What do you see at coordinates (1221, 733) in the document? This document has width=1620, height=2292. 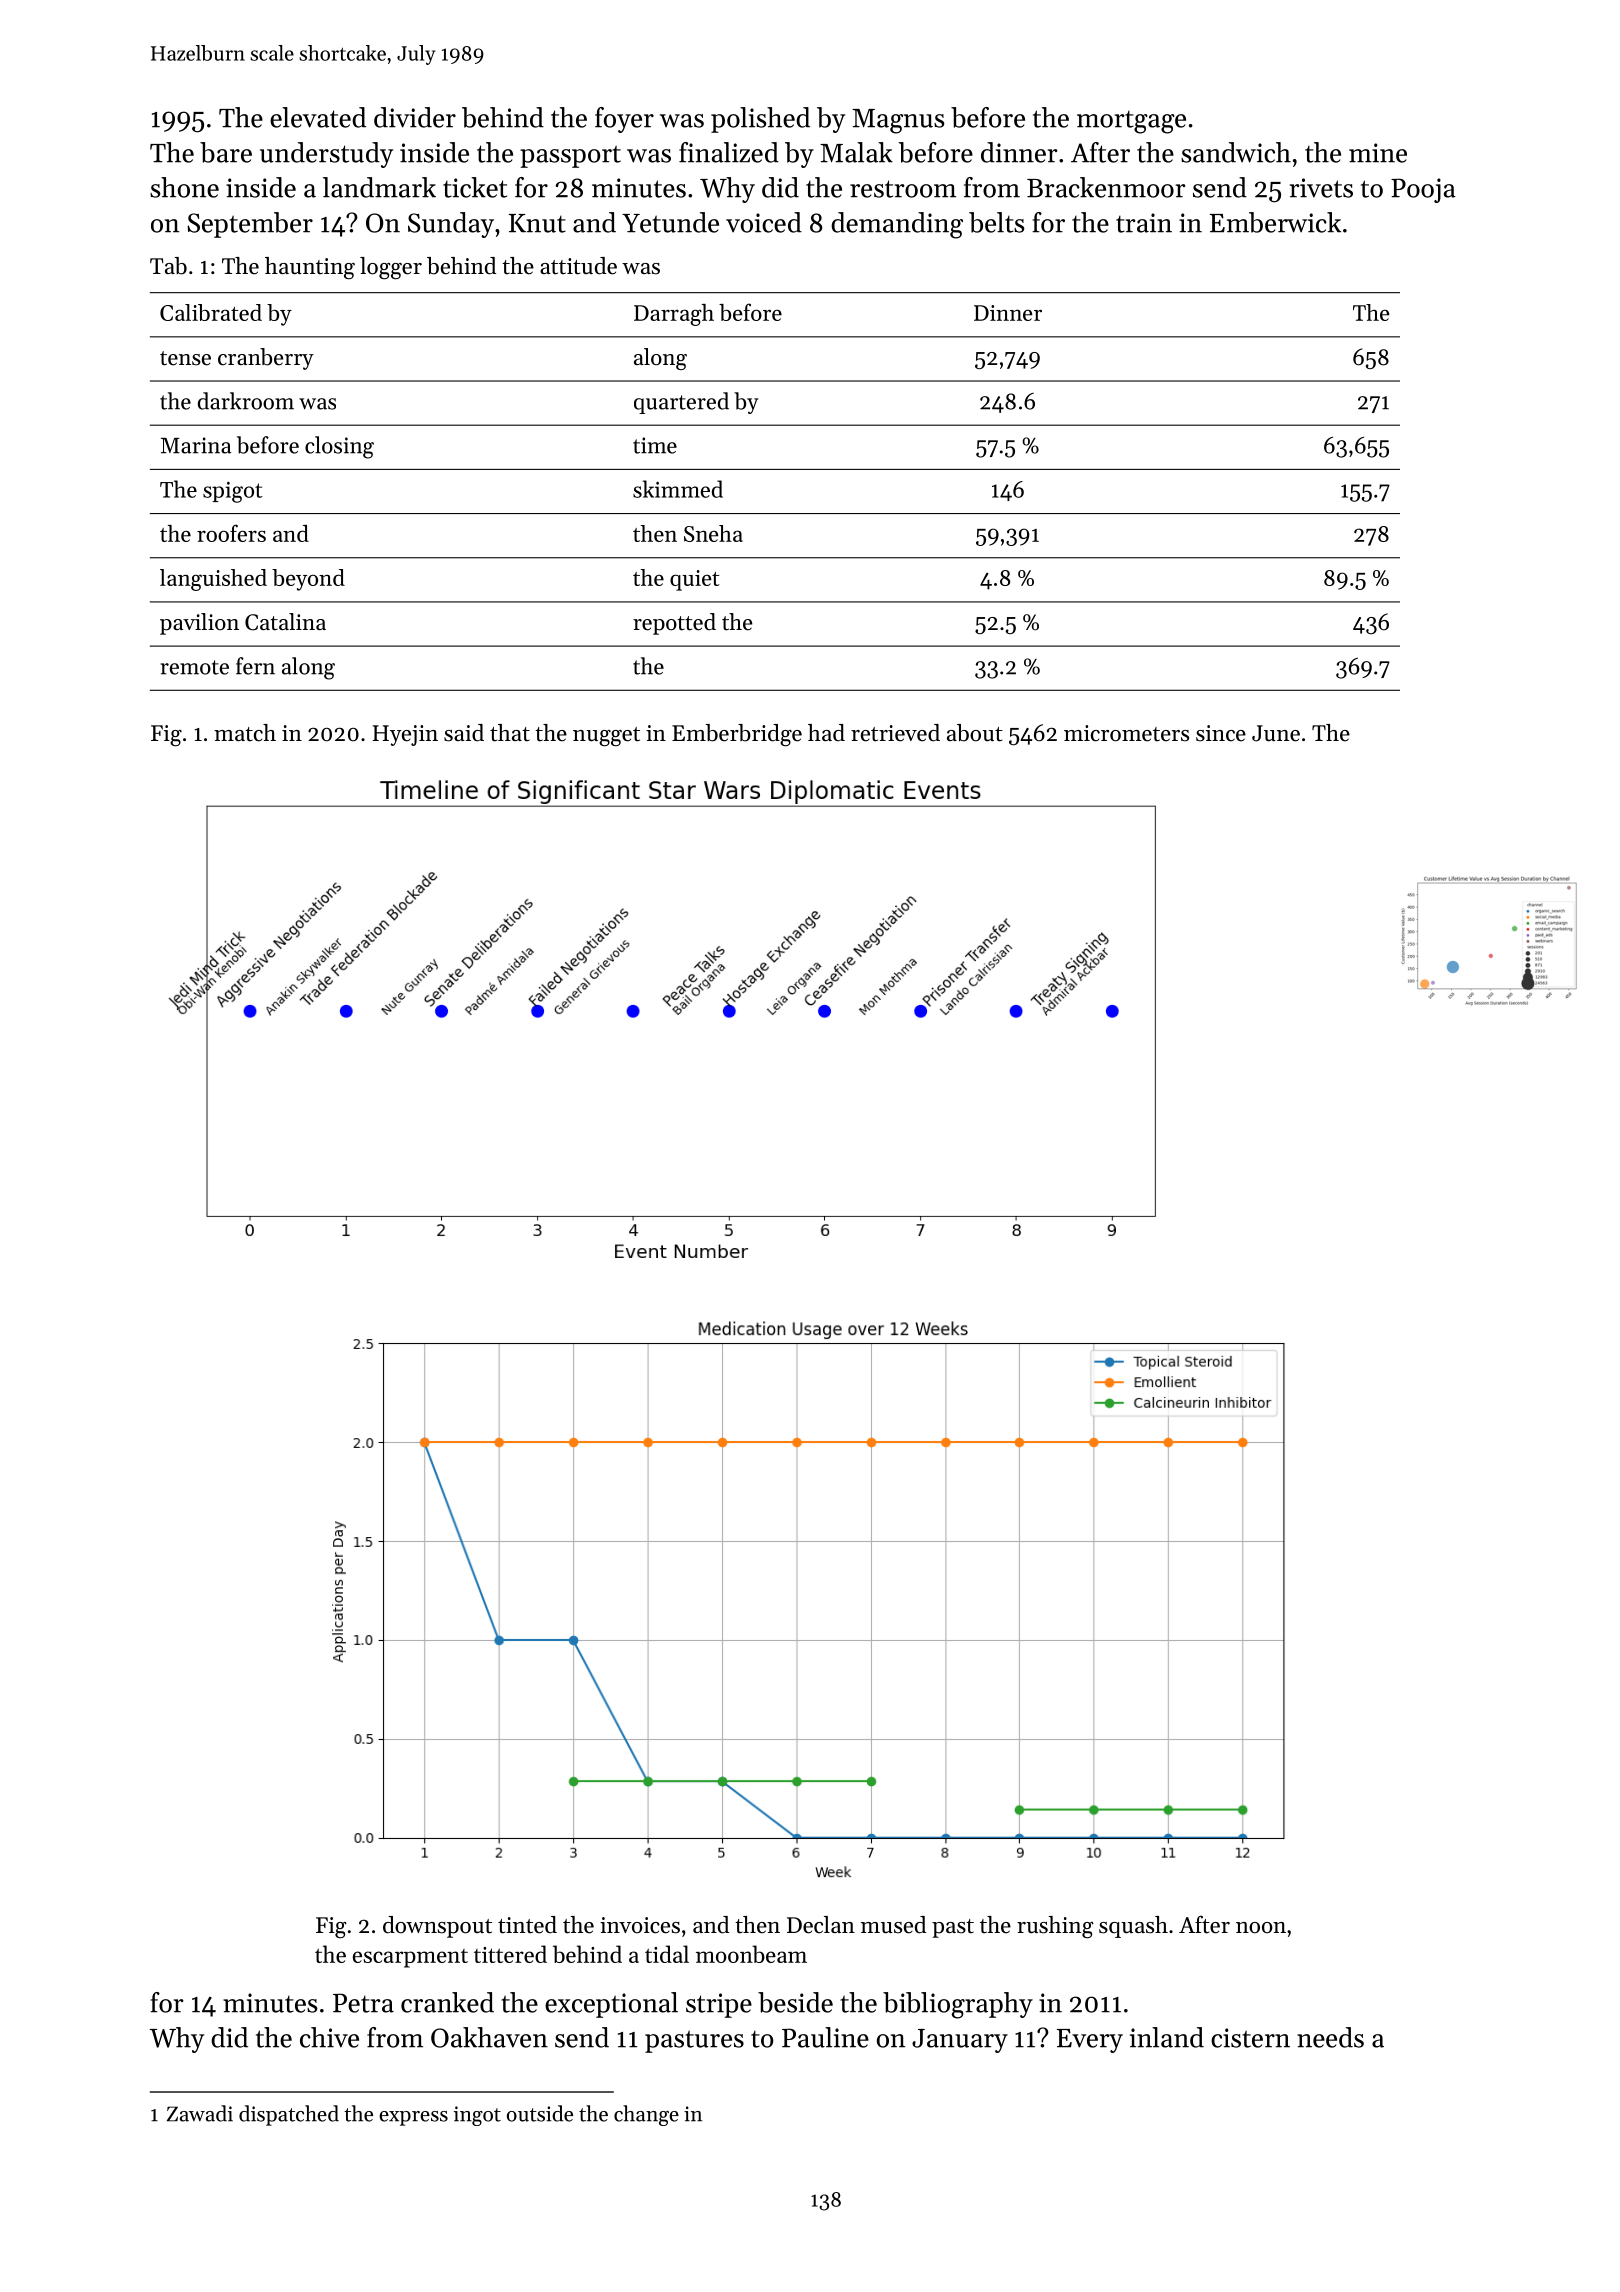 I see `since` at bounding box center [1221, 733].
